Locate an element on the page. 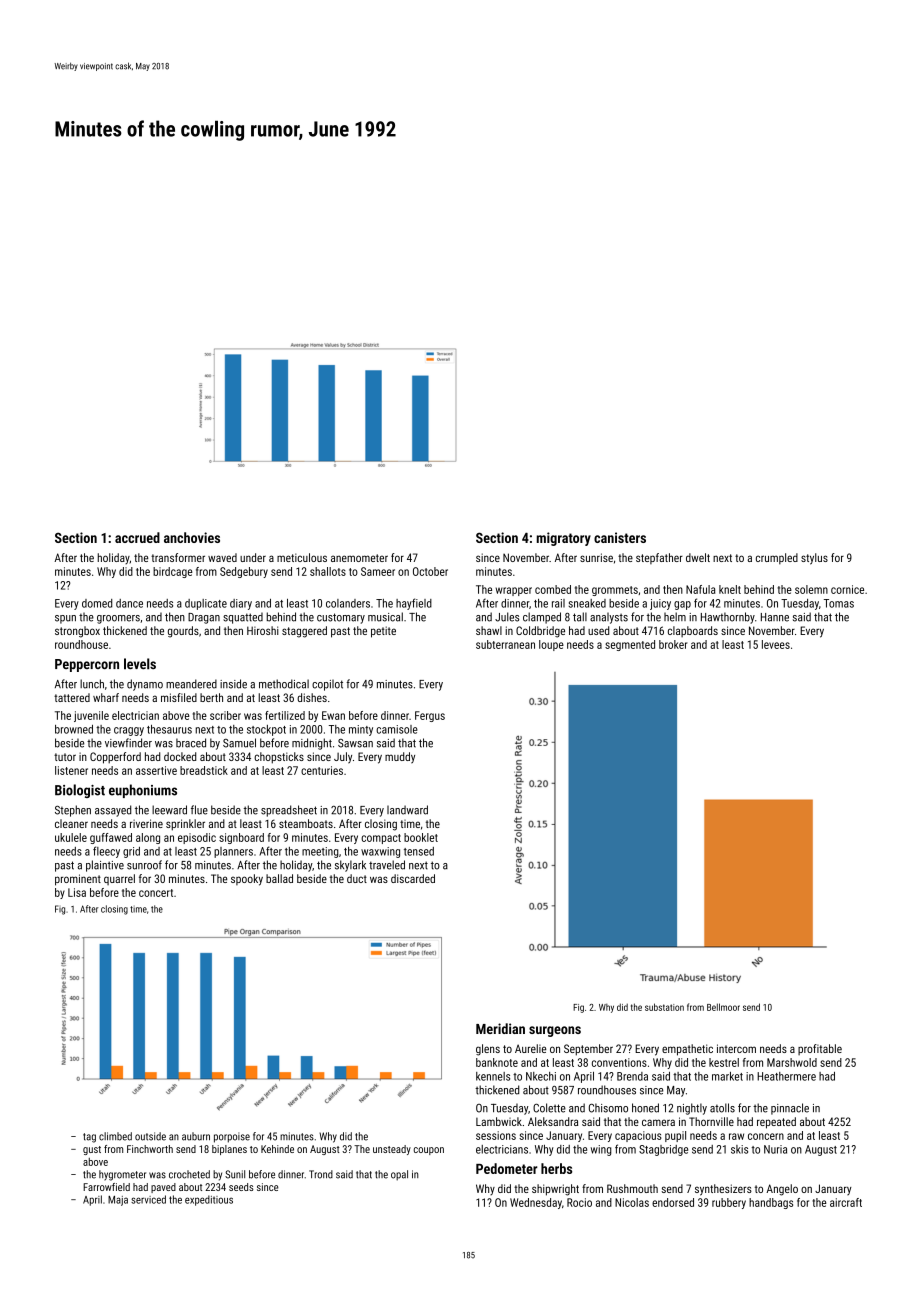  climbed is located at coordinates (115, 1136).
